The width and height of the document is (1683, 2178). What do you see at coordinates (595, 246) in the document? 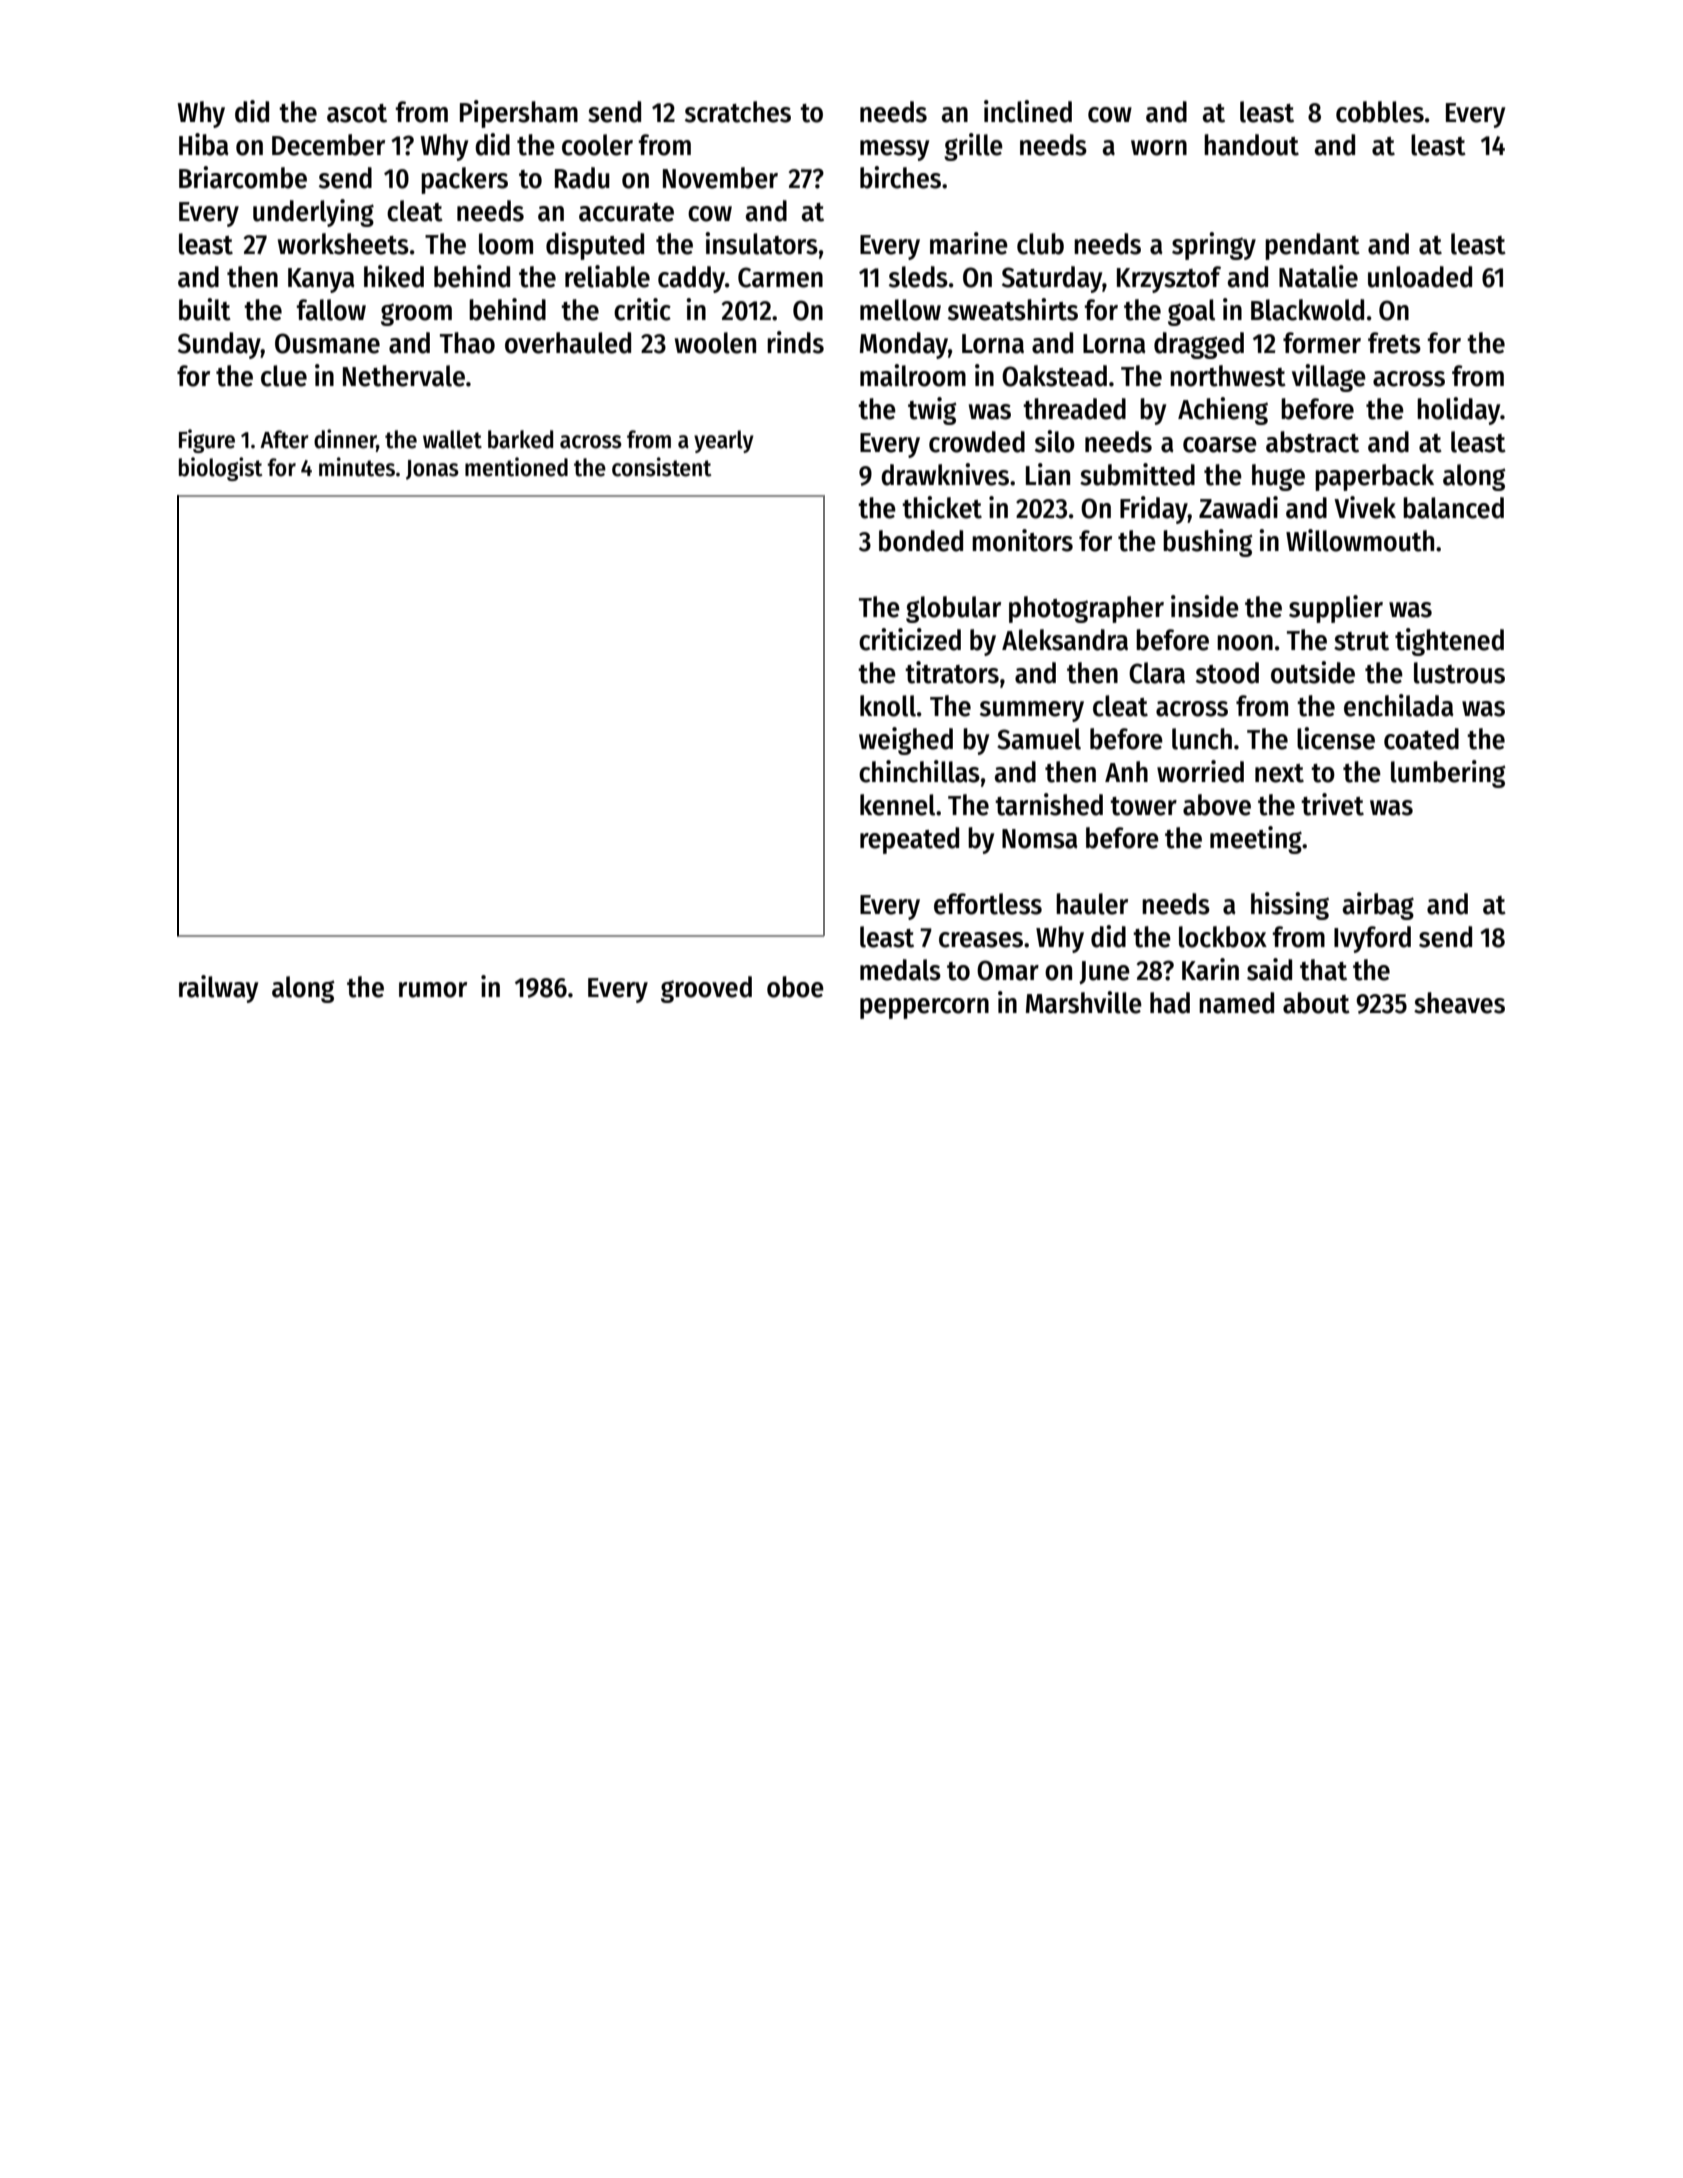
I see `disputed` at bounding box center [595, 246].
